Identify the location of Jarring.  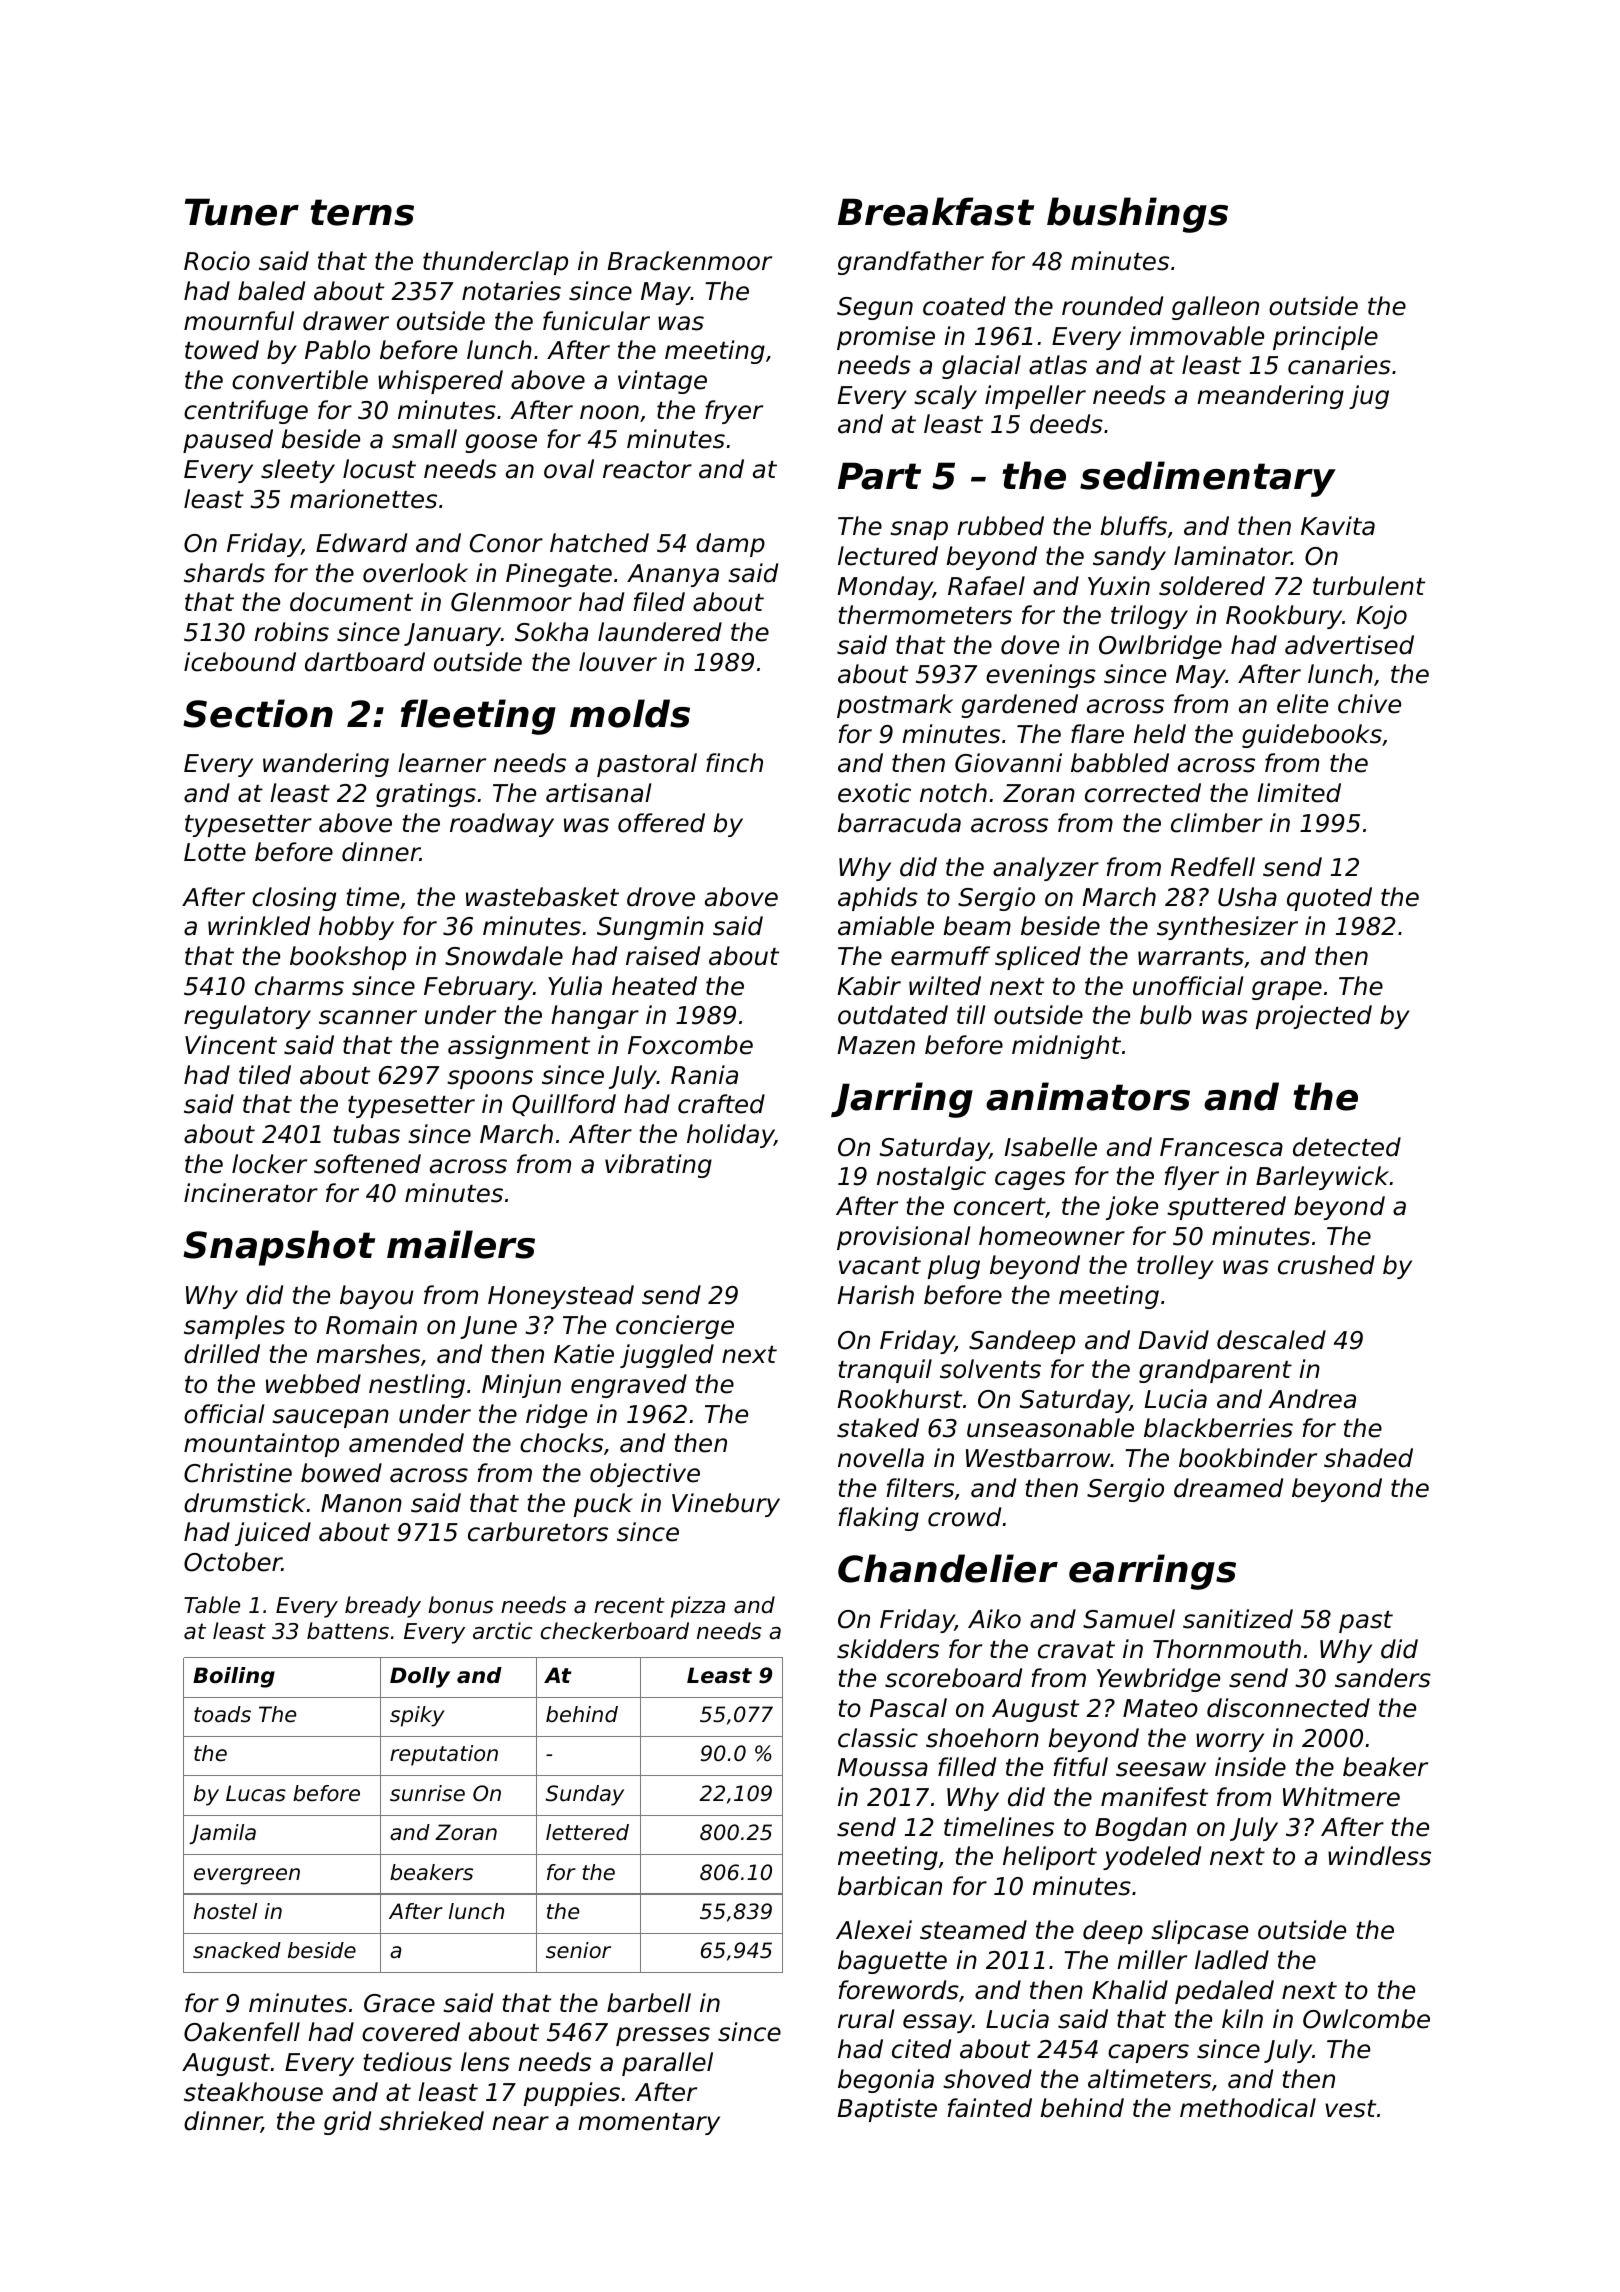
(902, 1100).
